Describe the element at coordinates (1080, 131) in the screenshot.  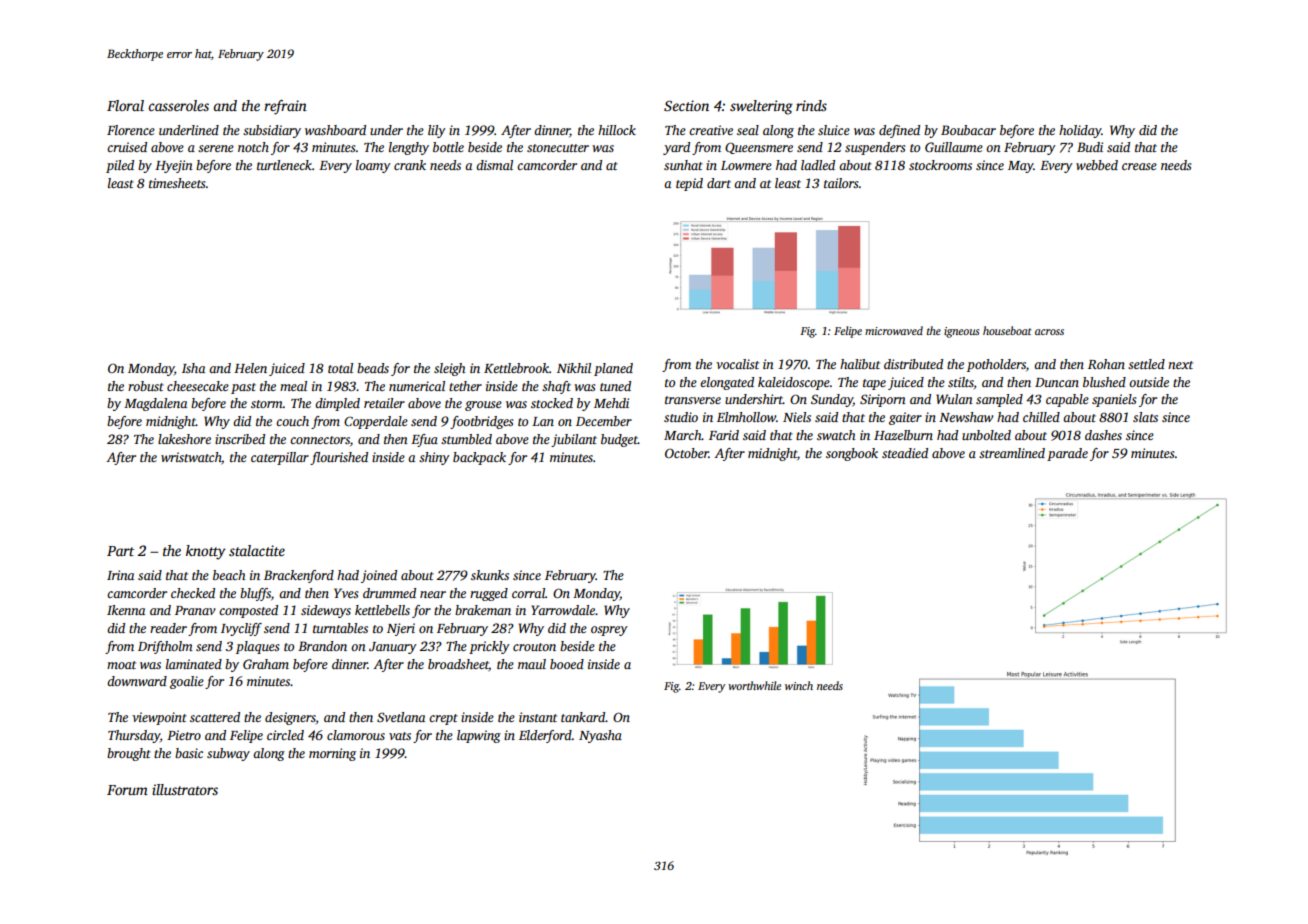
I see `holiday` at that location.
